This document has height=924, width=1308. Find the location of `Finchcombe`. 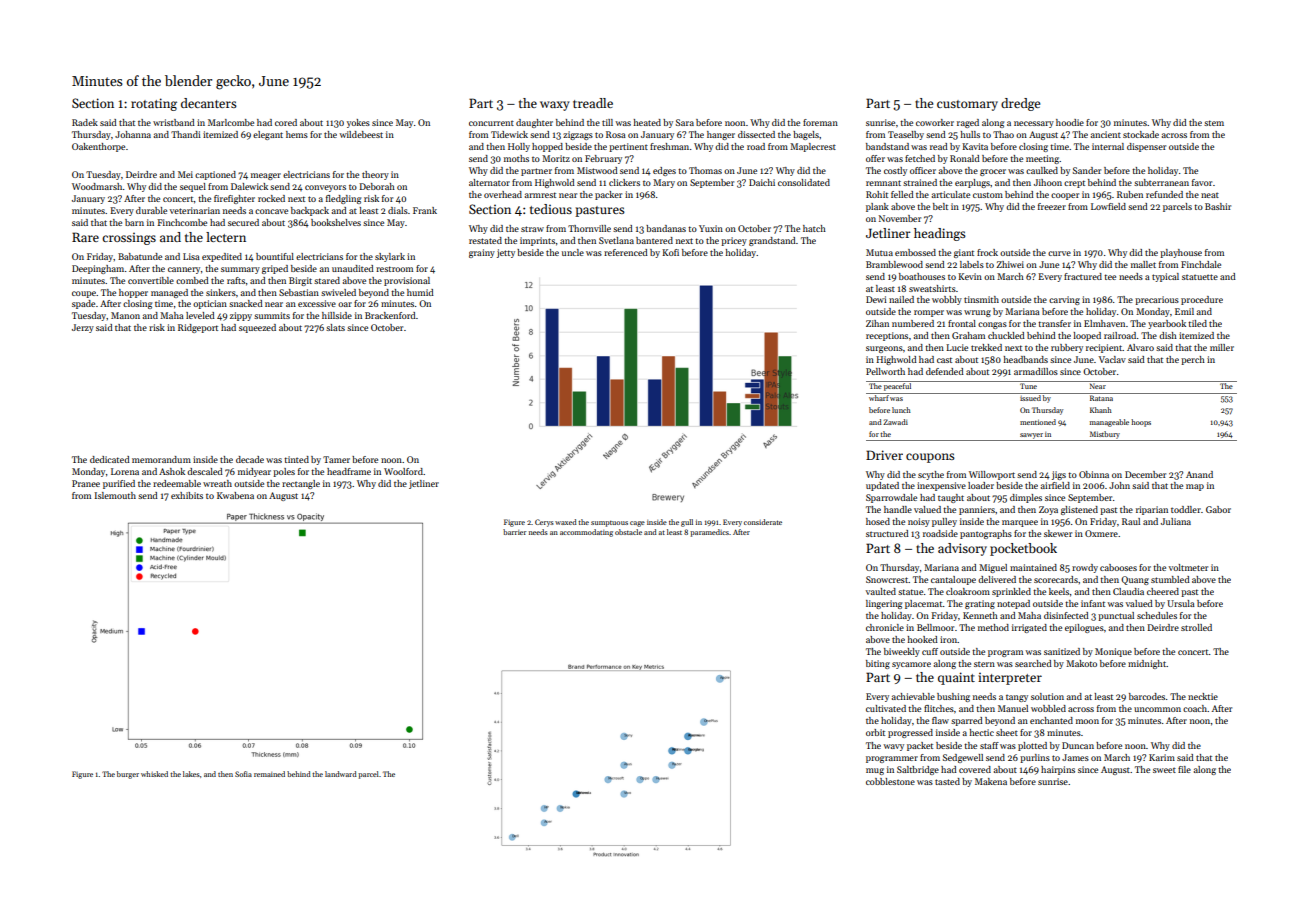

Finchcombe is located at coordinates (182, 222).
